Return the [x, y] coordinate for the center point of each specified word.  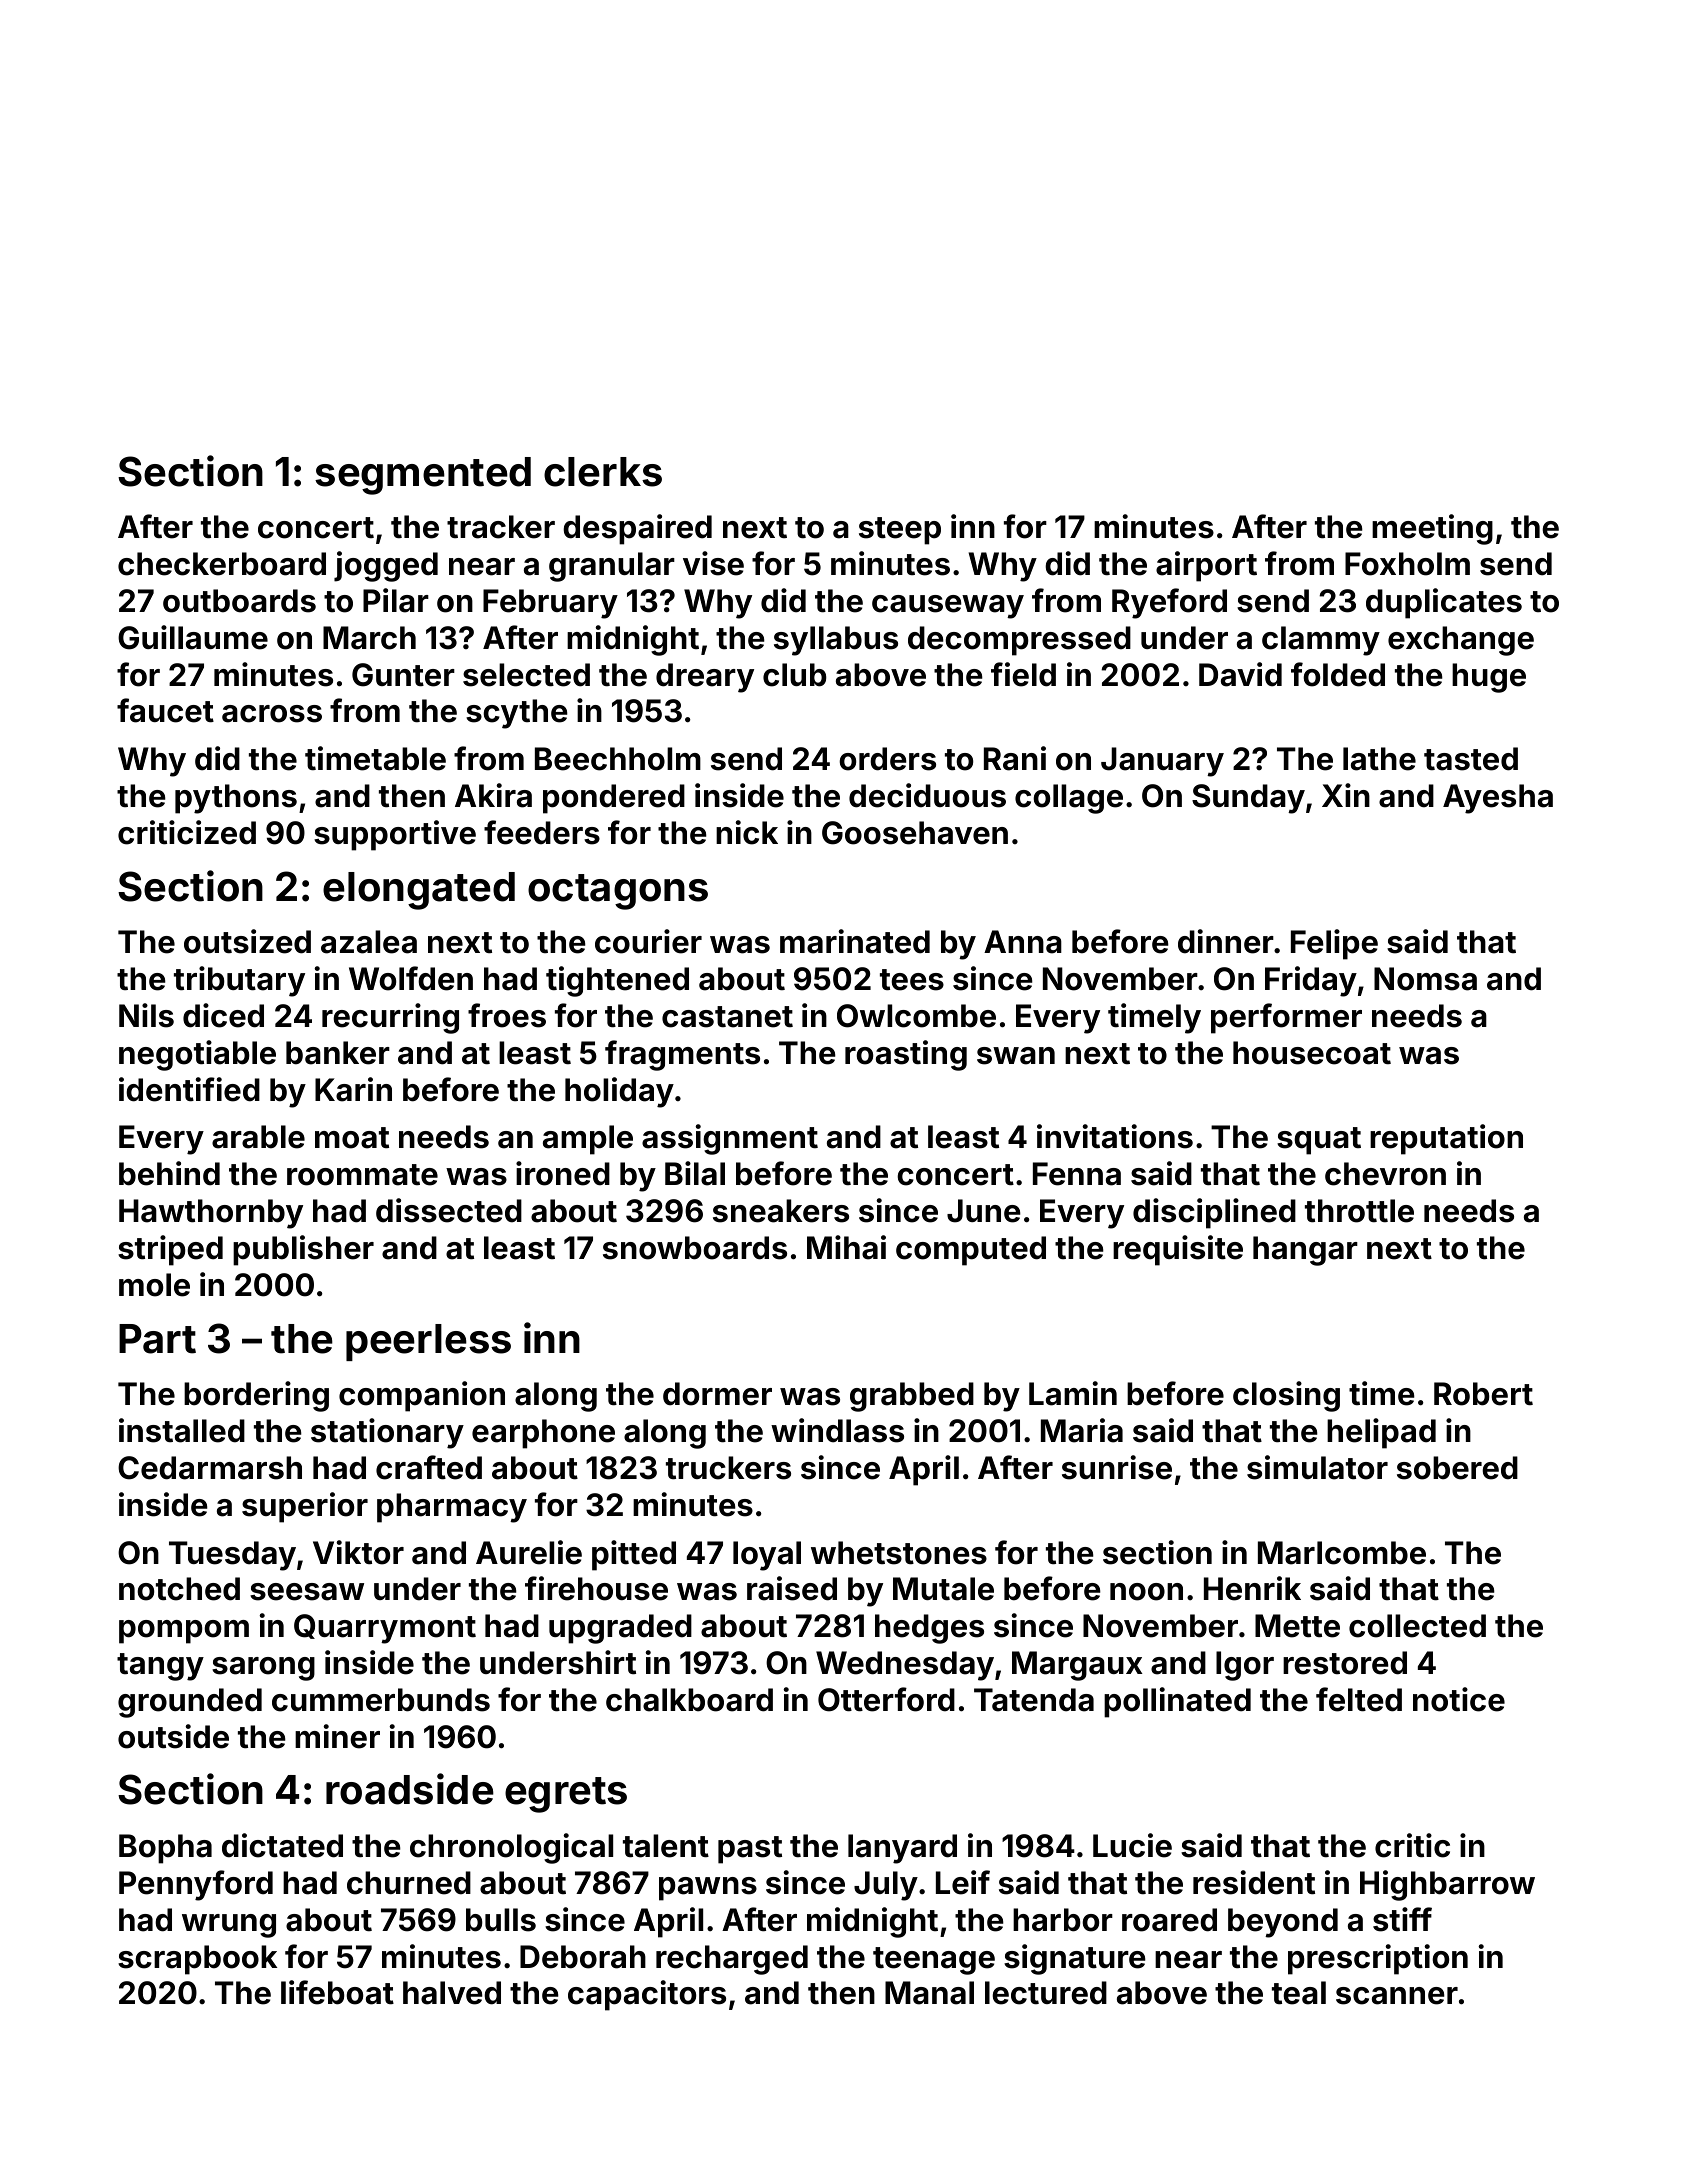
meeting [1432, 529]
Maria [1082, 1430]
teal [1299, 1993]
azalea [369, 942]
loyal [767, 1556]
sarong [263, 1669]
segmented [423, 476]
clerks [603, 472]
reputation [1446, 1139]
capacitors [647, 1995]
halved [452, 1993]
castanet [727, 1017]
